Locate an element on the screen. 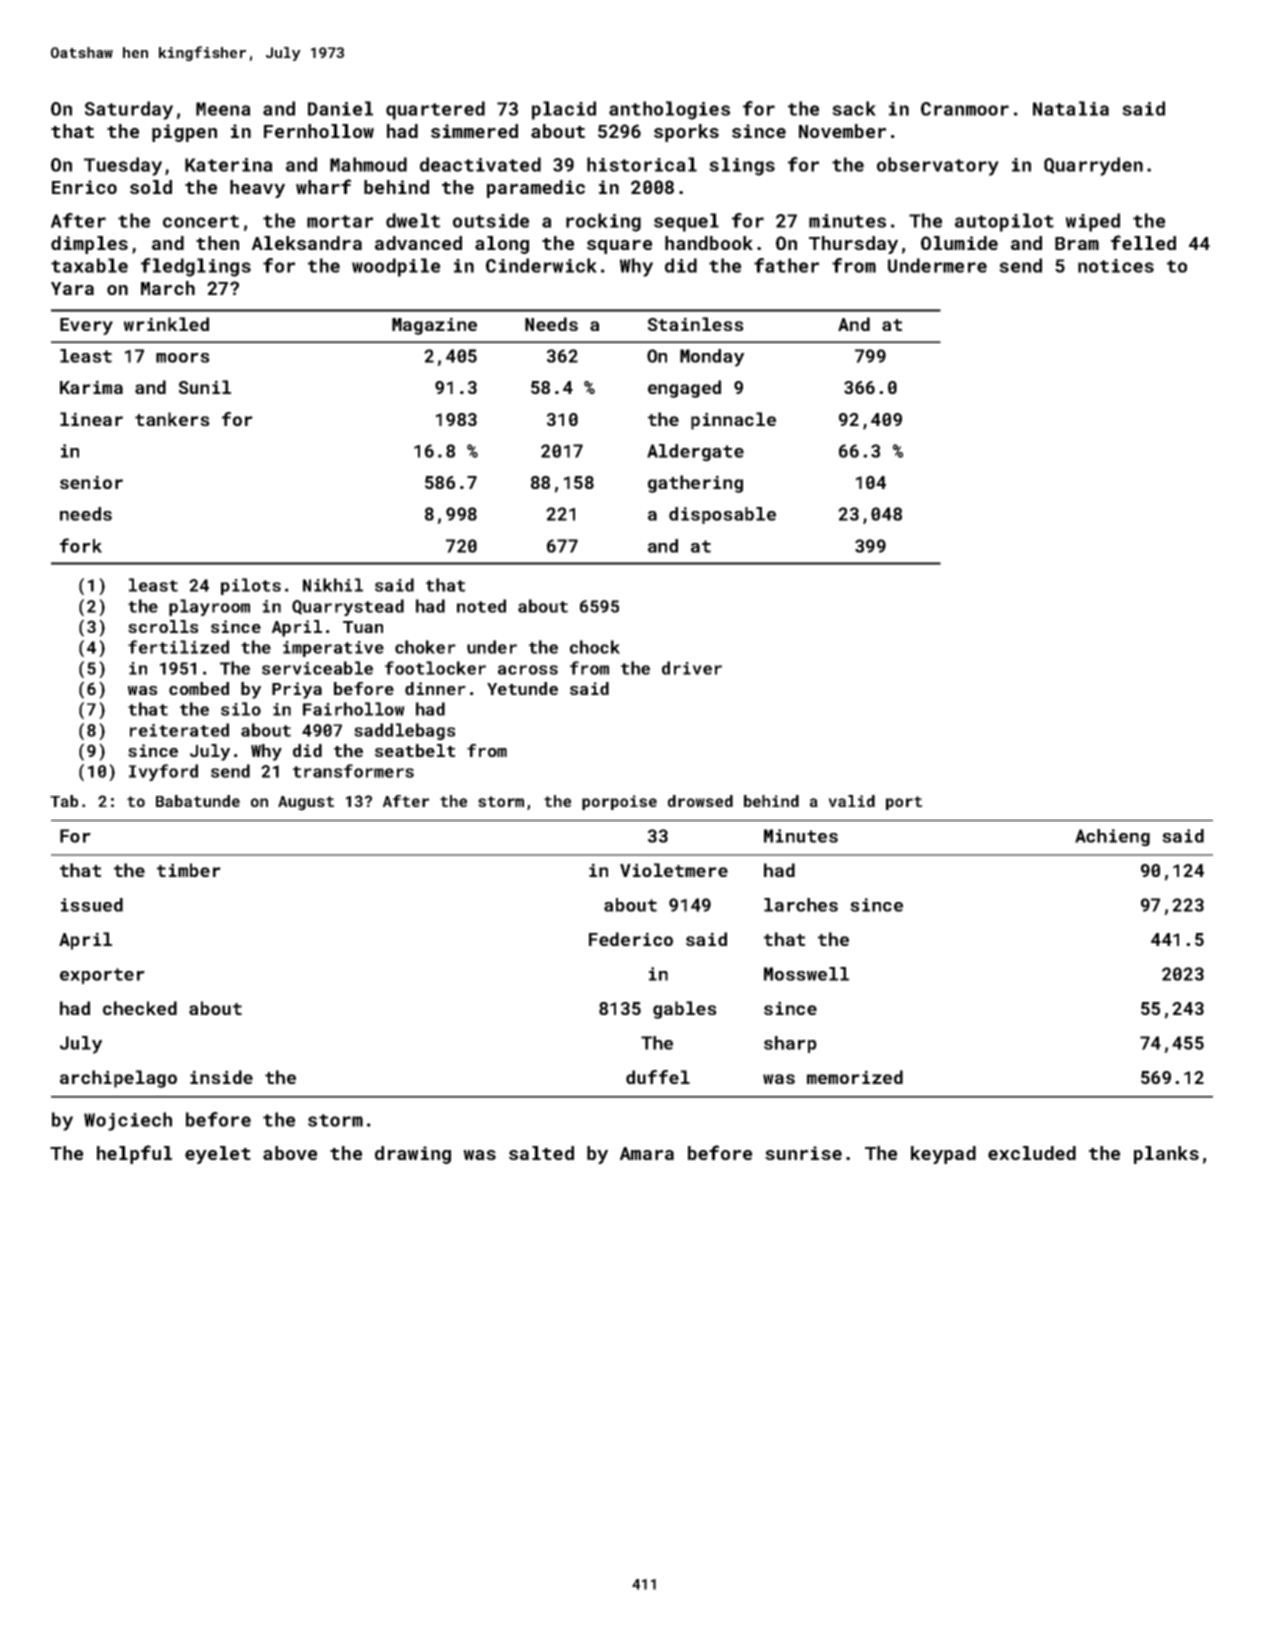 This screenshot has height=1635, width=1264. Tab is located at coordinates (64, 801).
